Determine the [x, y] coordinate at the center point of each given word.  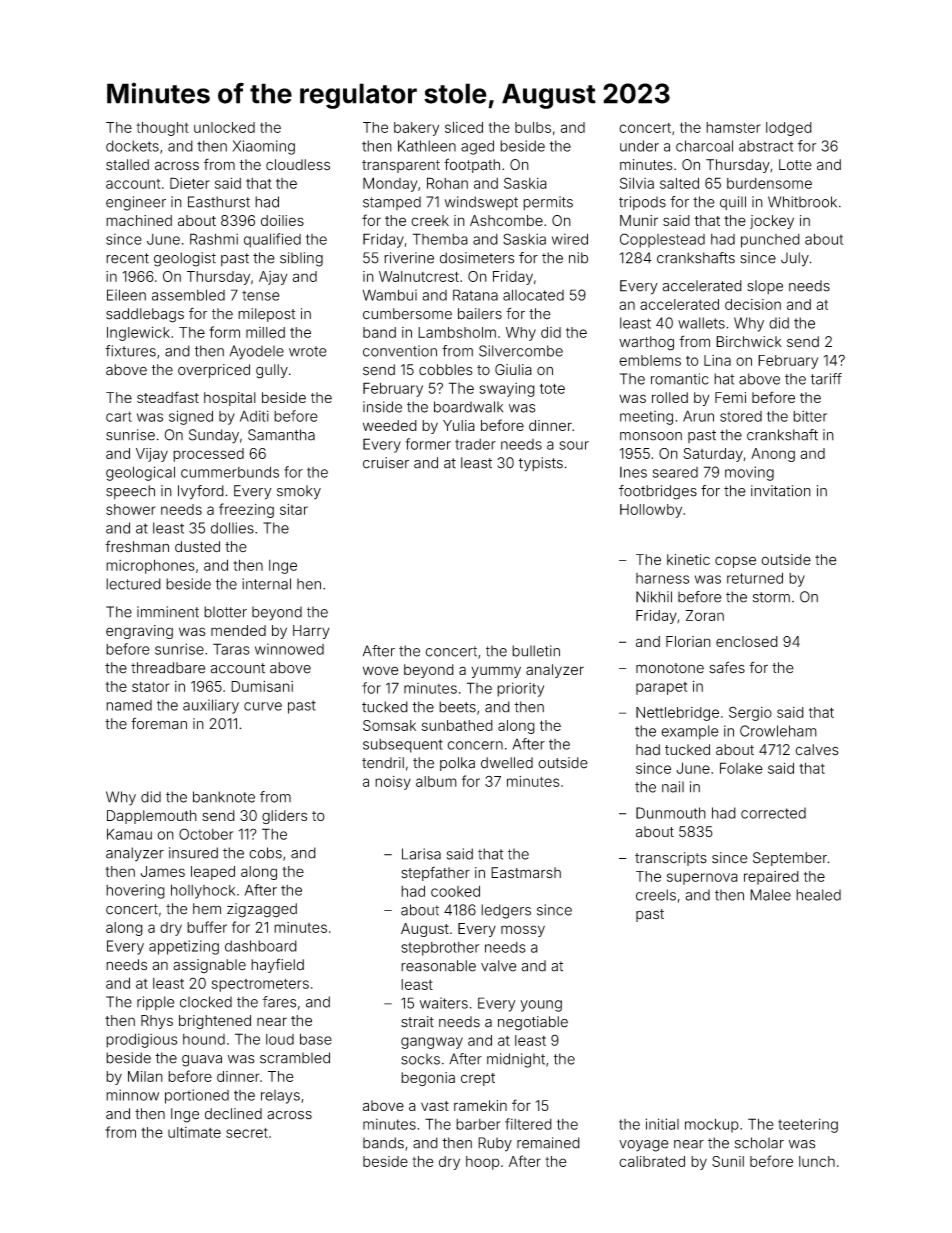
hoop [483, 1163]
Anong [773, 455]
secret [247, 1133]
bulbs [533, 127]
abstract [766, 146]
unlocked [224, 127]
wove [381, 670]
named [129, 705]
